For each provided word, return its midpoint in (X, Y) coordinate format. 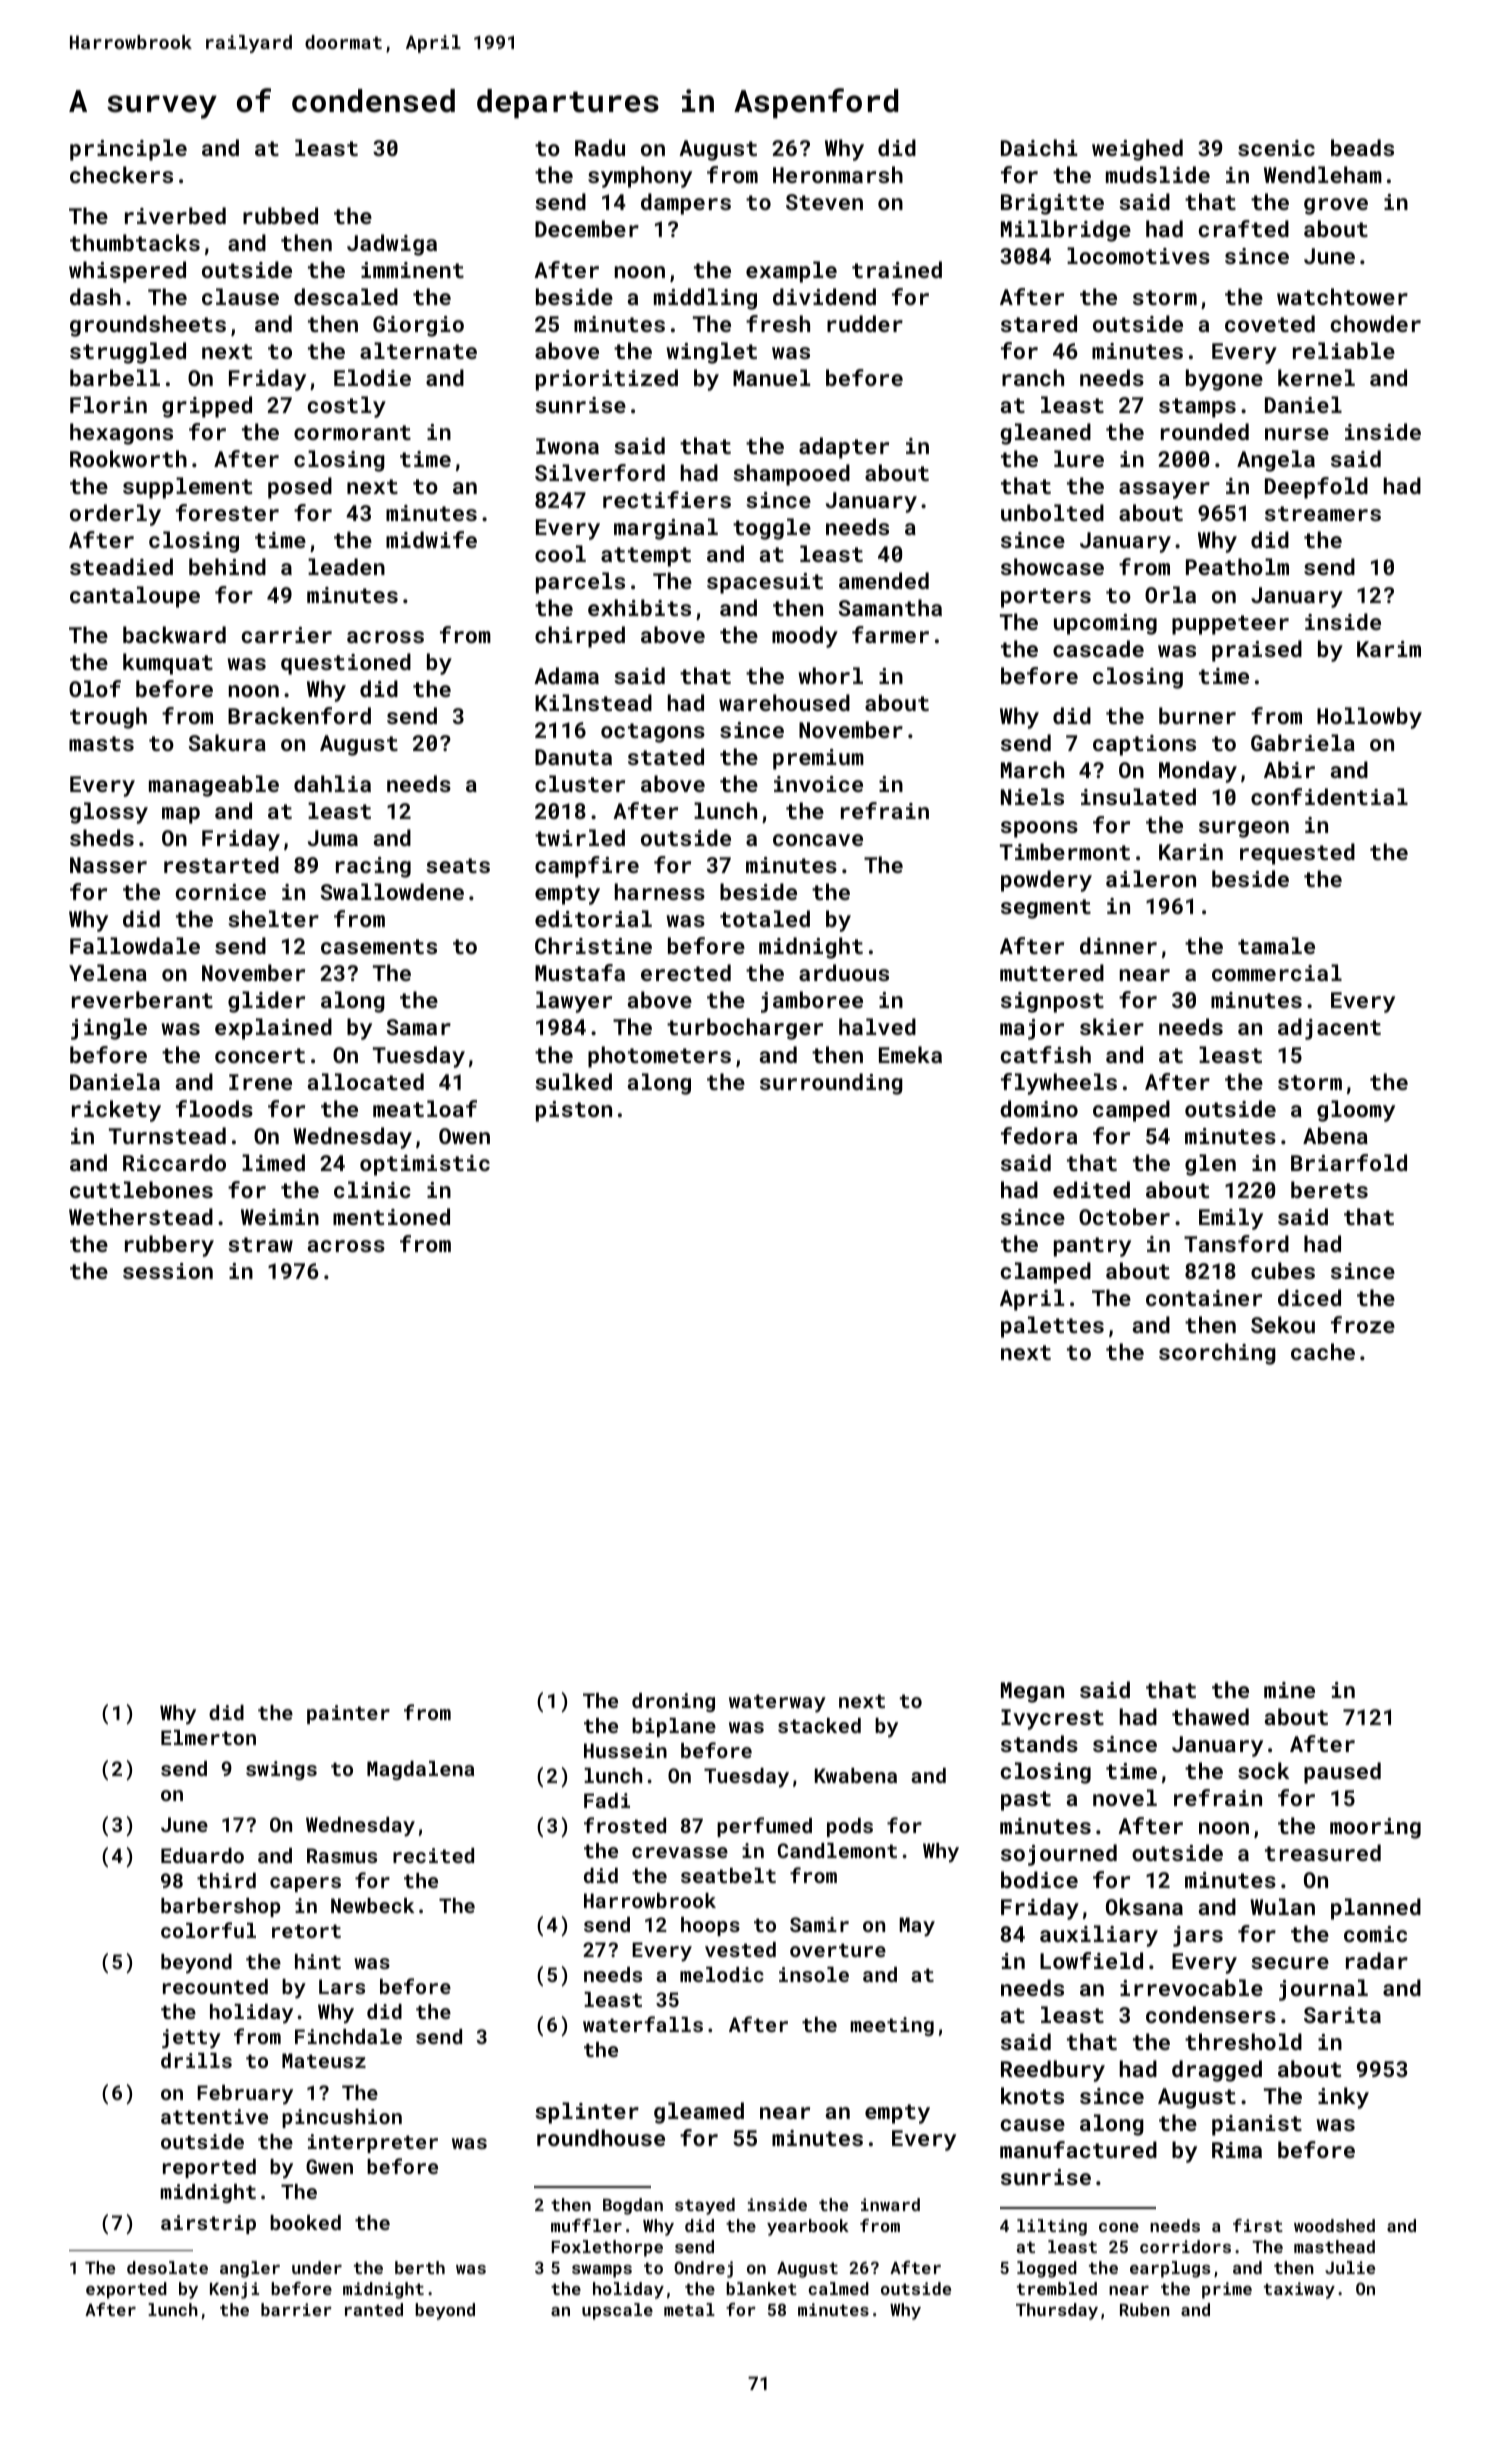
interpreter (373, 2143)
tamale (1276, 945)
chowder (1376, 323)
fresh (778, 323)
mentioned (391, 1216)
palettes (1052, 1327)
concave (818, 840)
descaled (346, 296)
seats (458, 865)
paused (1342, 1773)
